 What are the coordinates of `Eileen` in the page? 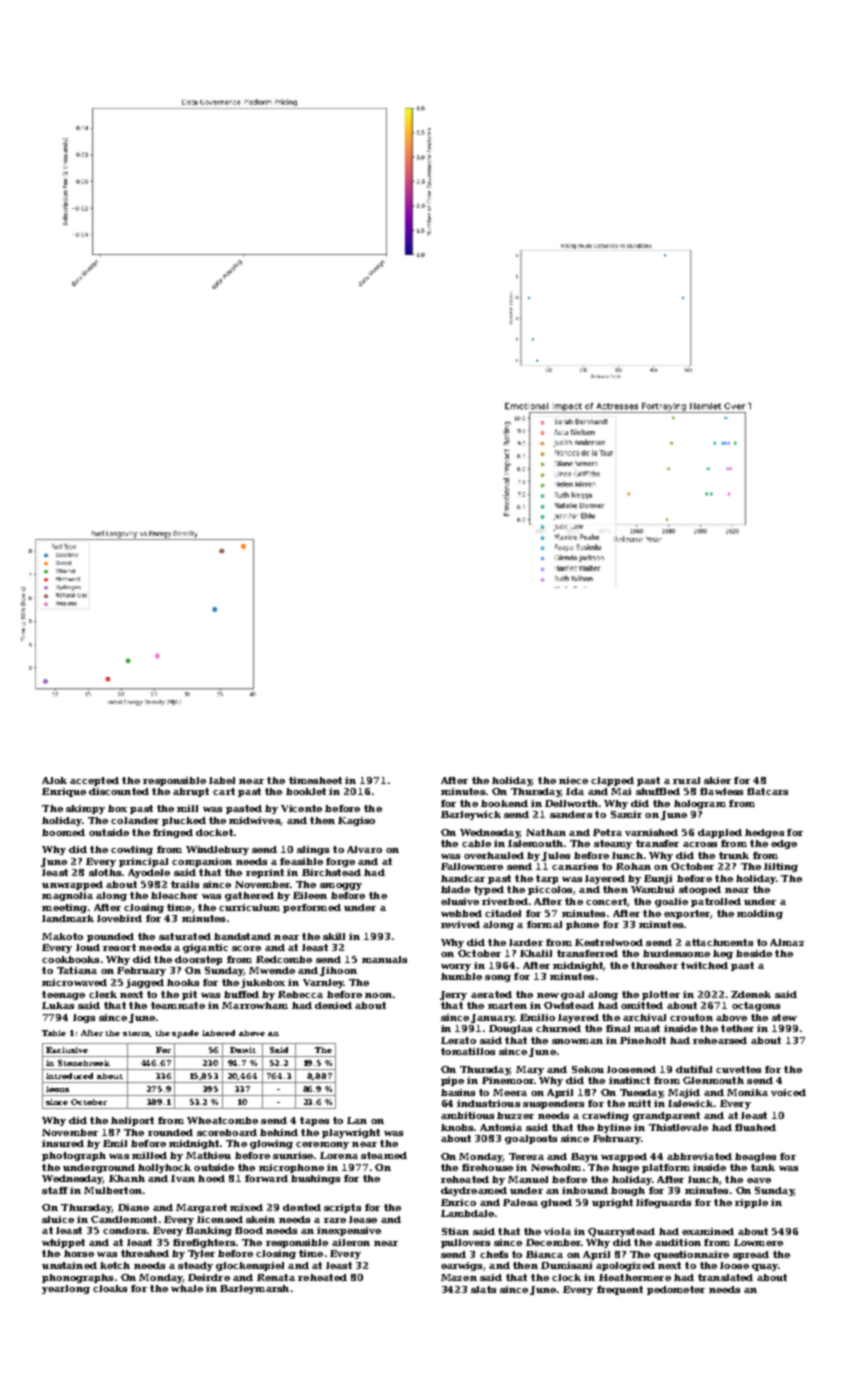 It's located at (310, 895).
